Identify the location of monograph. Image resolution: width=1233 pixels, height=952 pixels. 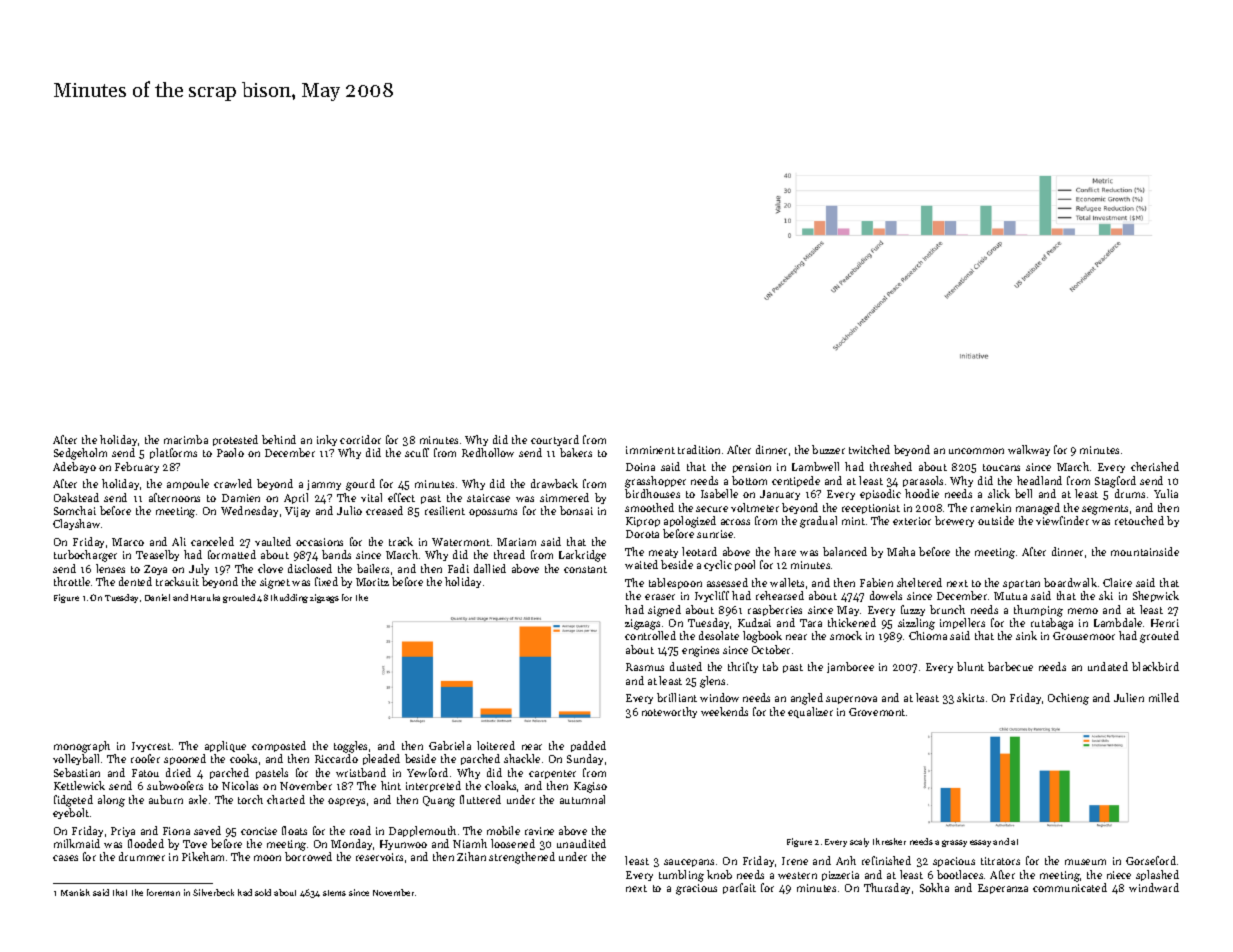
(82, 747).
